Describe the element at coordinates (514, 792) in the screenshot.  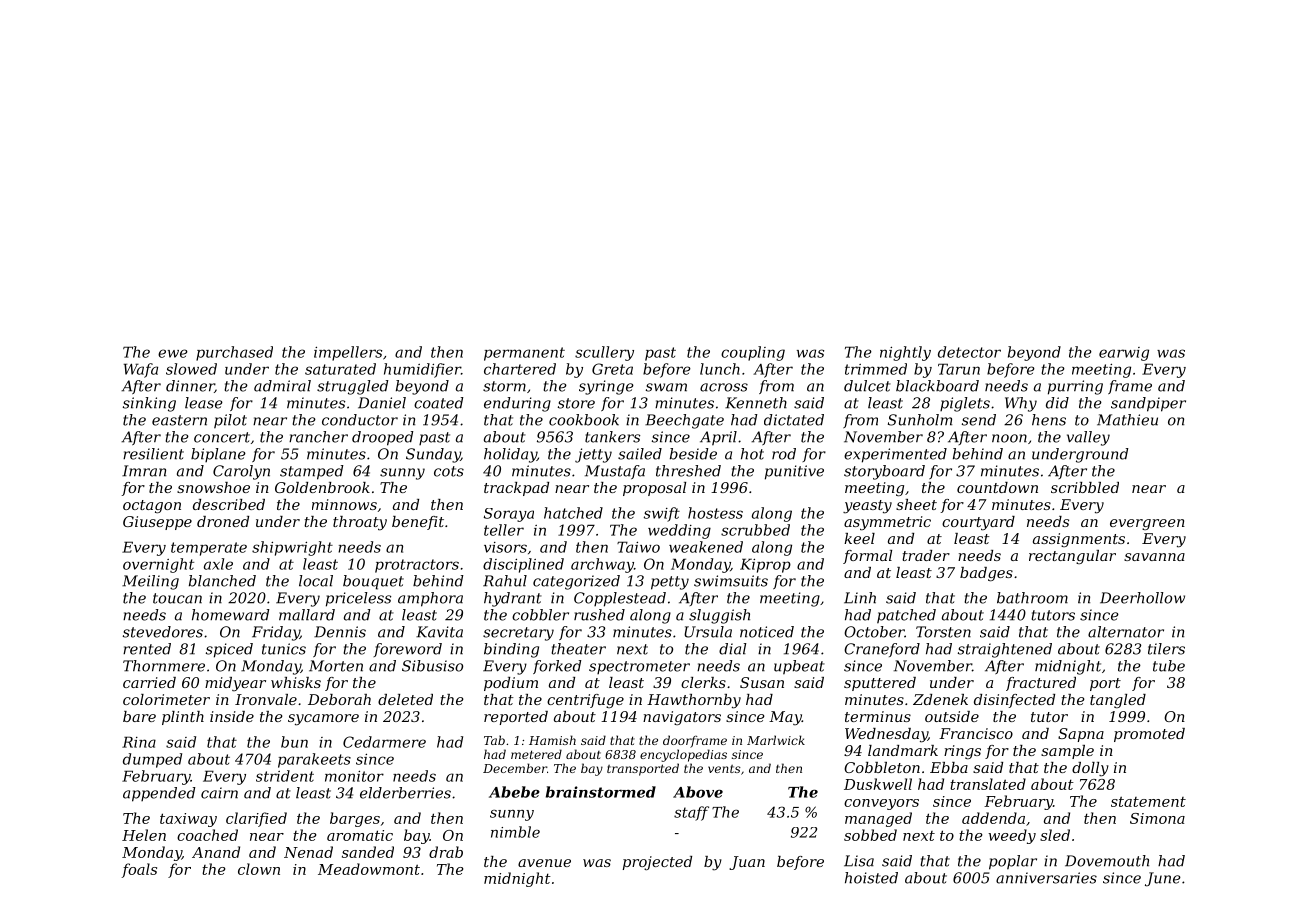
I see `Abebe` at that location.
